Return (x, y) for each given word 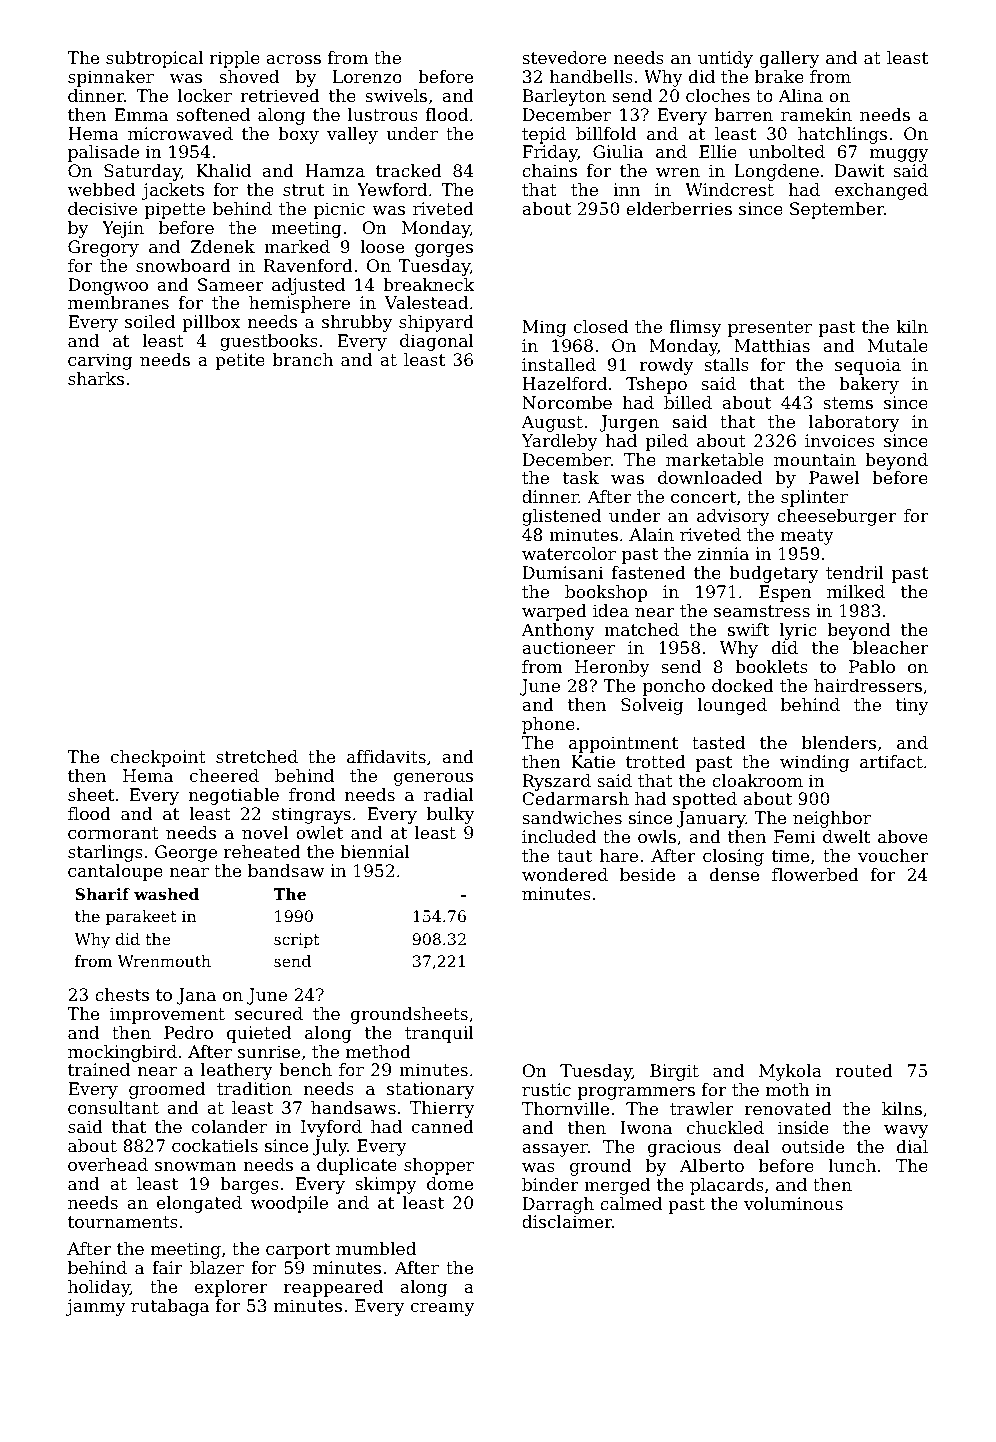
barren (744, 114)
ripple (234, 59)
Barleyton (564, 97)
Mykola (790, 1072)
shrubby (357, 323)
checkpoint (158, 758)
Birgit (674, 1072)
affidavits (386, 756)
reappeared (333, 1288)
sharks (96, 378)
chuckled (725, 1127)
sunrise (269, 1051)
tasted (718, 742)
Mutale (898, 345)
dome (450, 1183)
